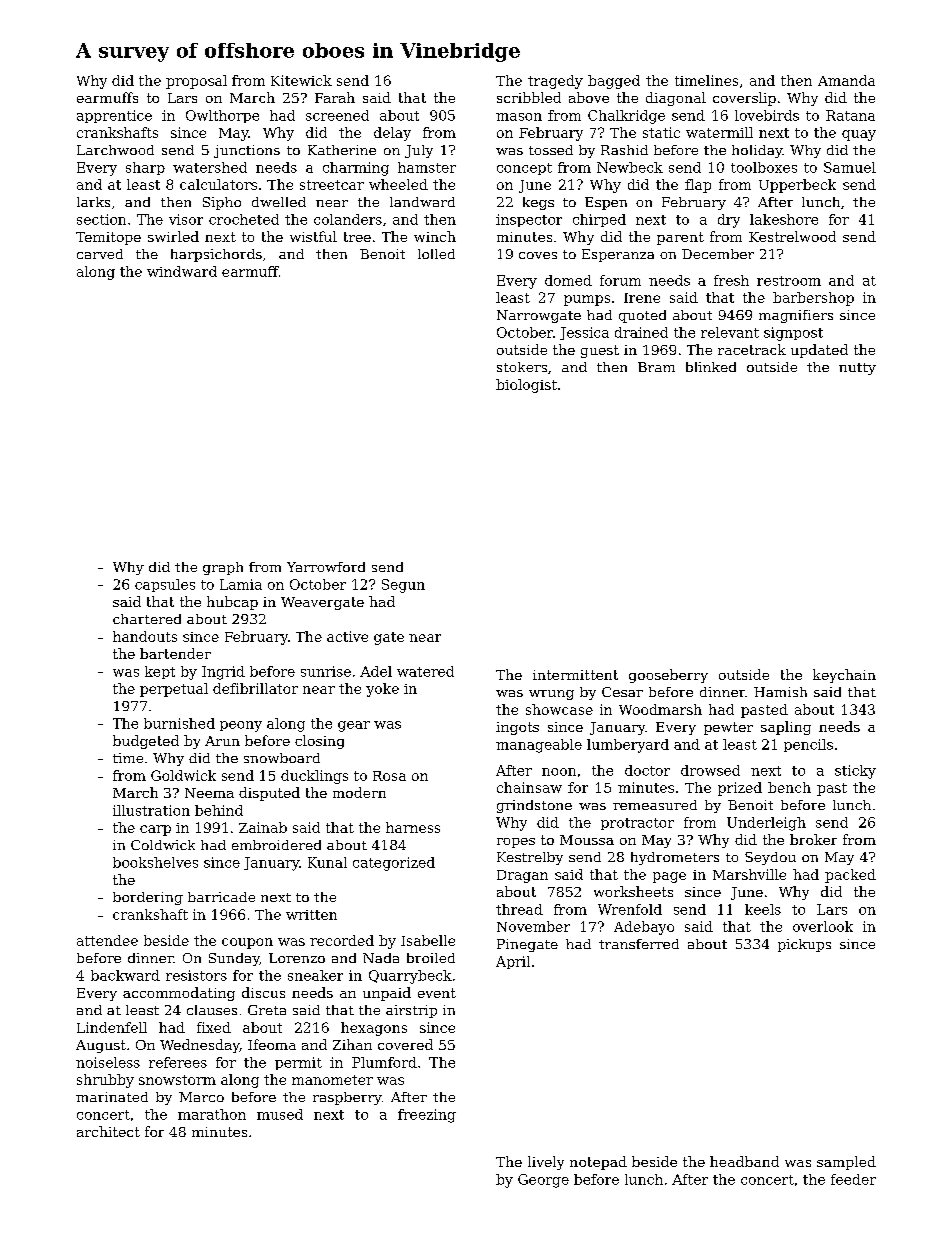 This screenshot has width=952, height=1233. Describe the element at coordinates (656, 367) in the screenshot. I see `Bram` at that location.
